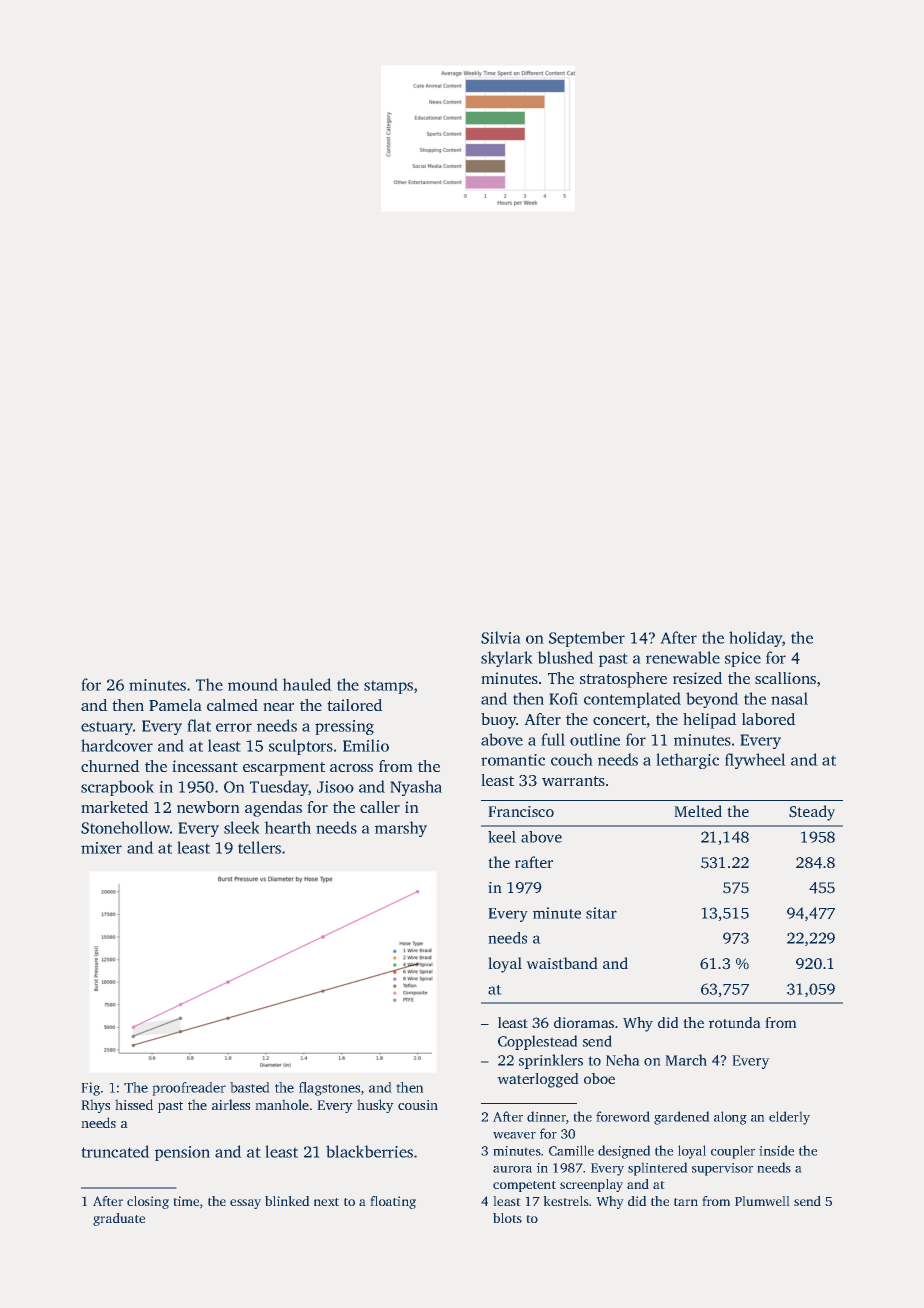  What do you see at coordinates (375, 1106) in the document?
I see `husky` at bounding box center [375, 1106].
